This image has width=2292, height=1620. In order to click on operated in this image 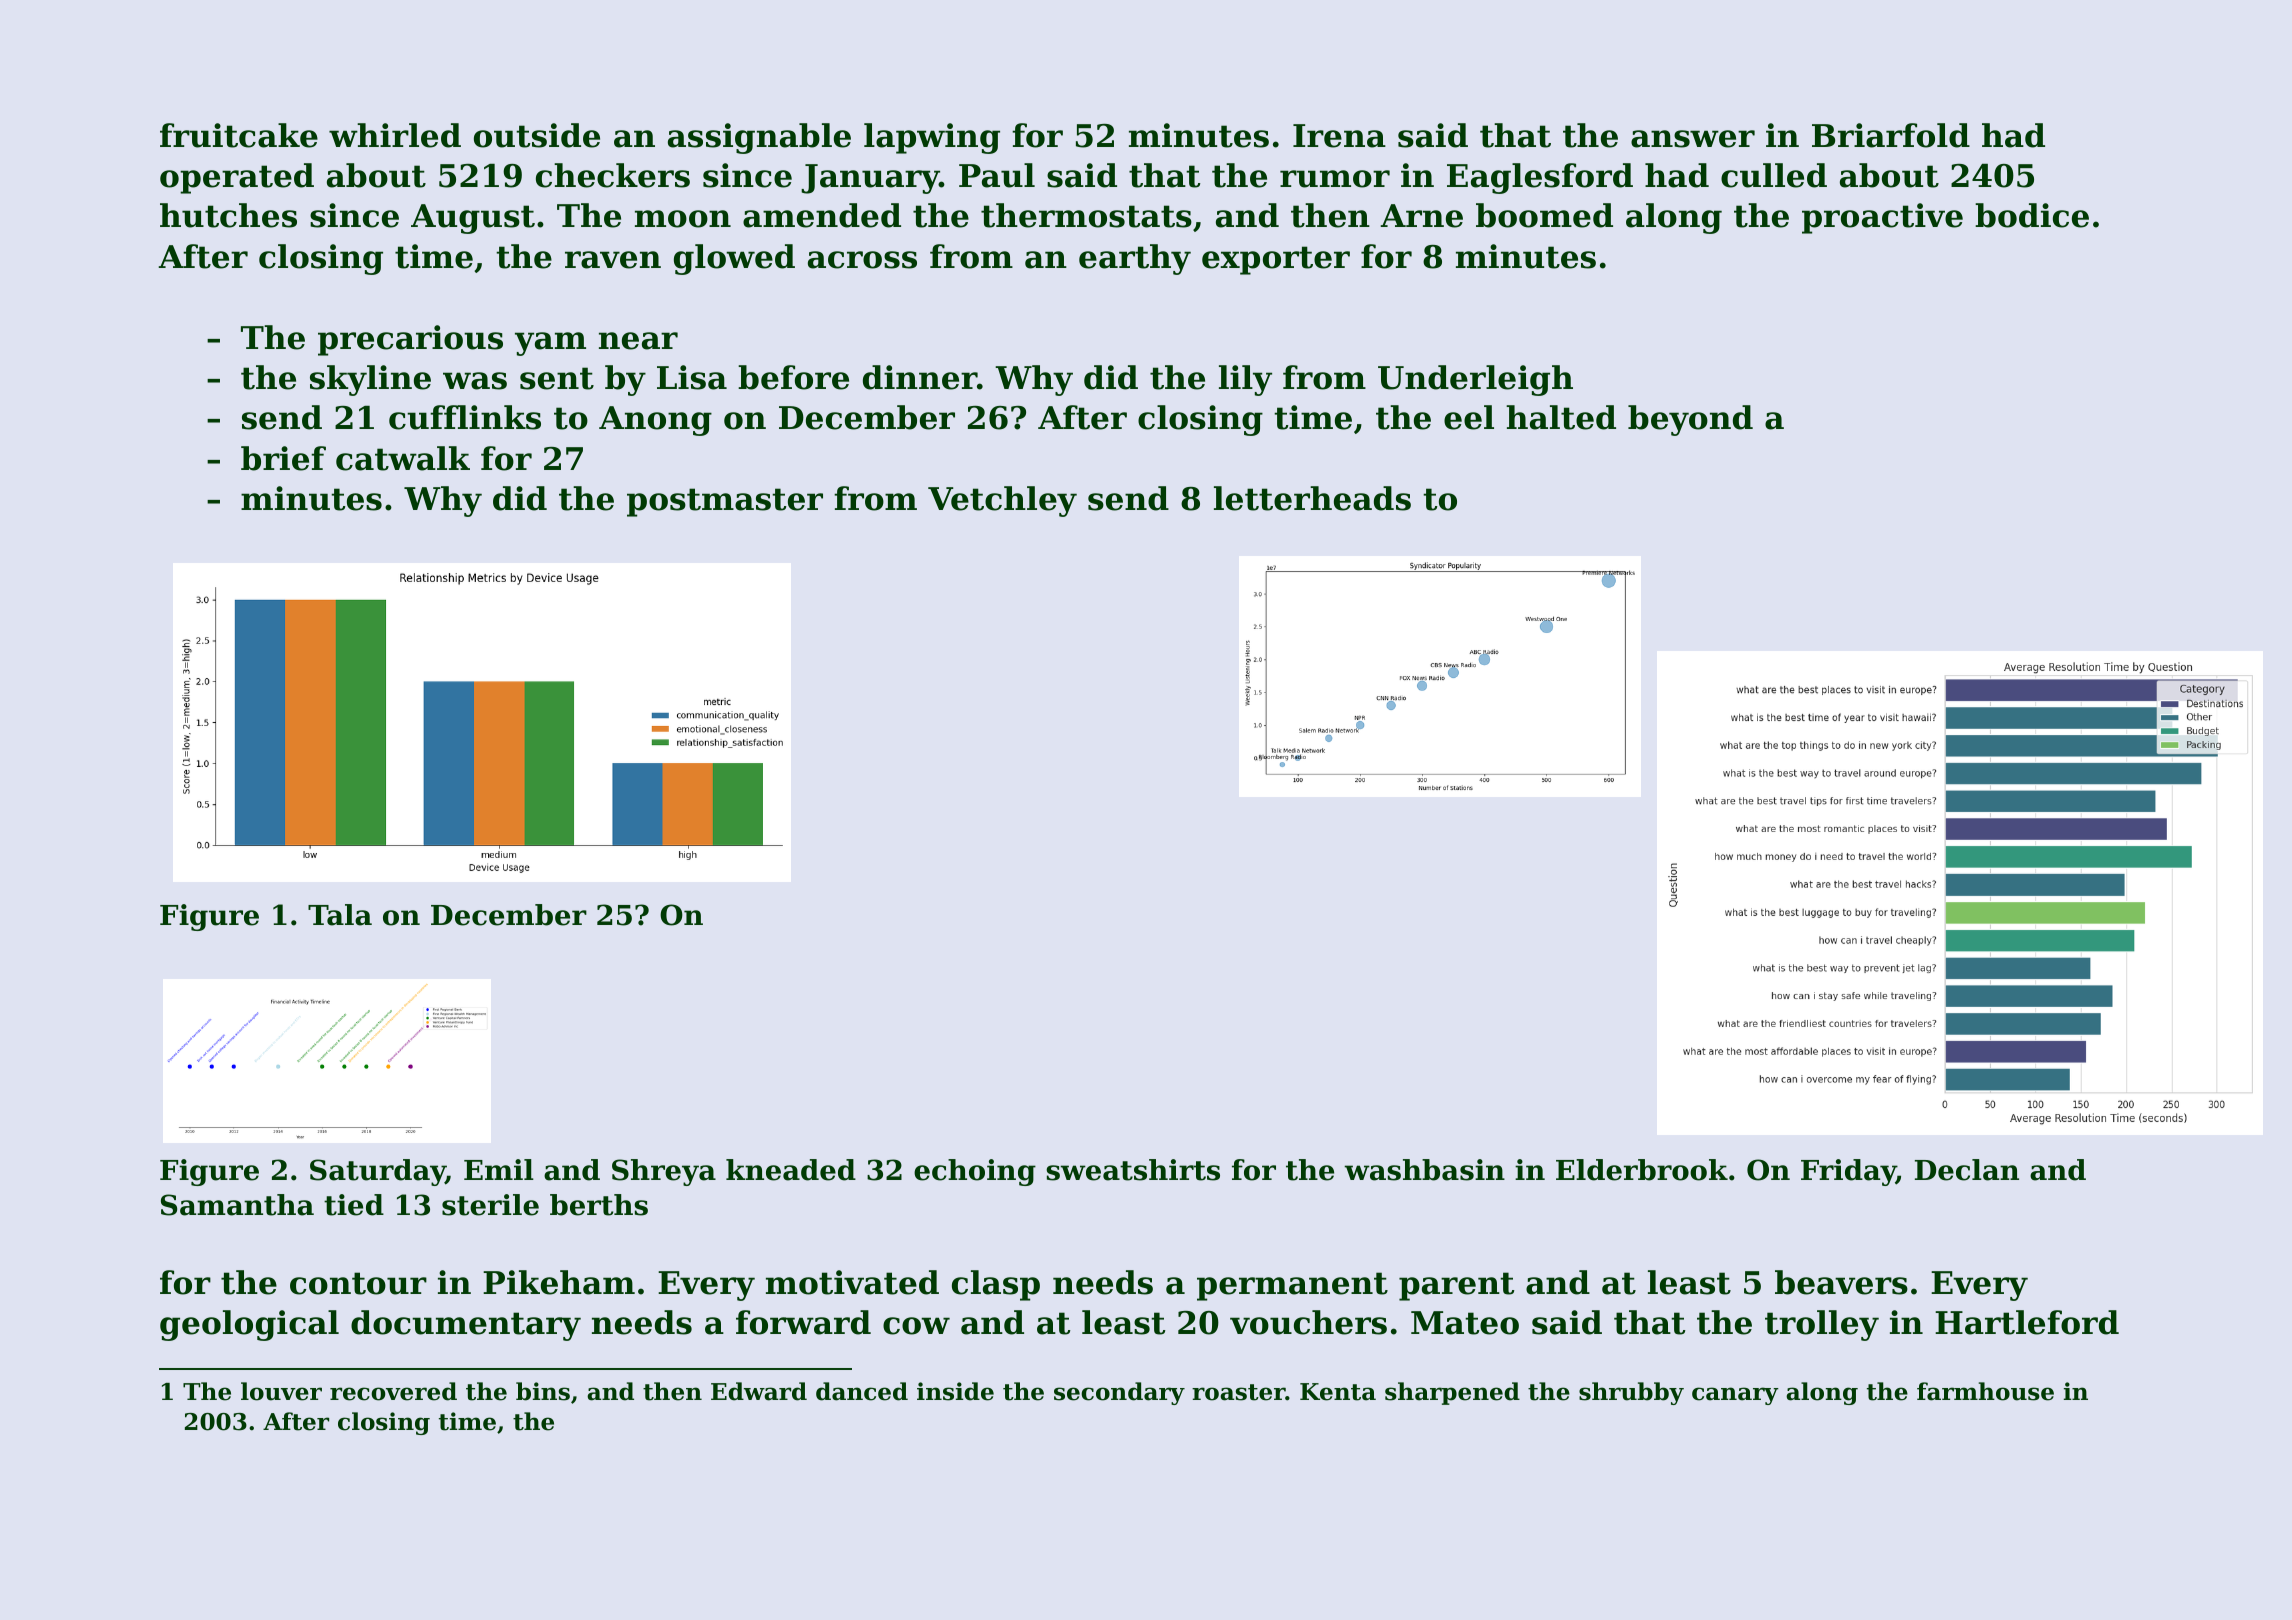, I will do `click(237, 178)`.
